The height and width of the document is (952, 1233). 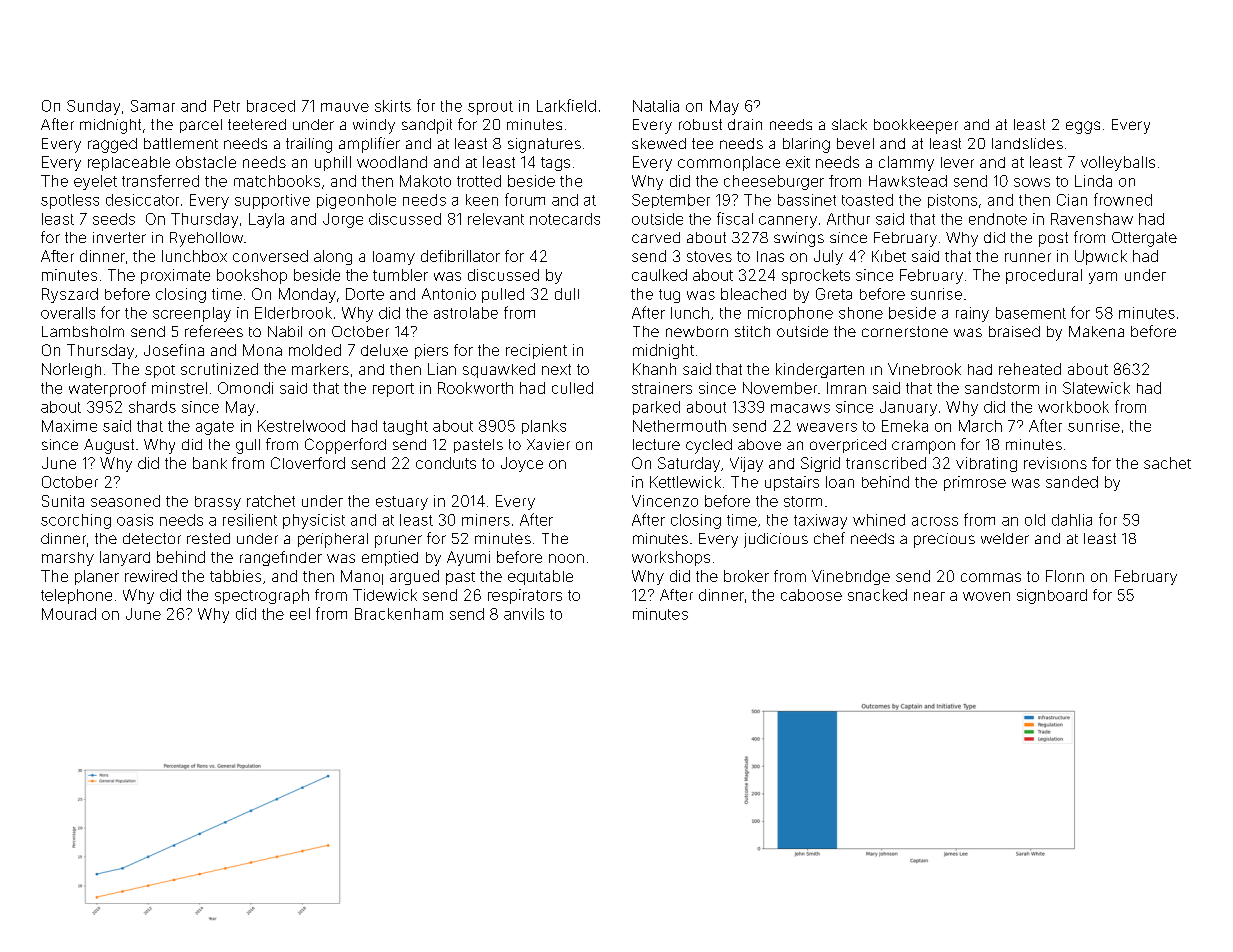 I want to click on Vijay, so click(x=746, y=464).
